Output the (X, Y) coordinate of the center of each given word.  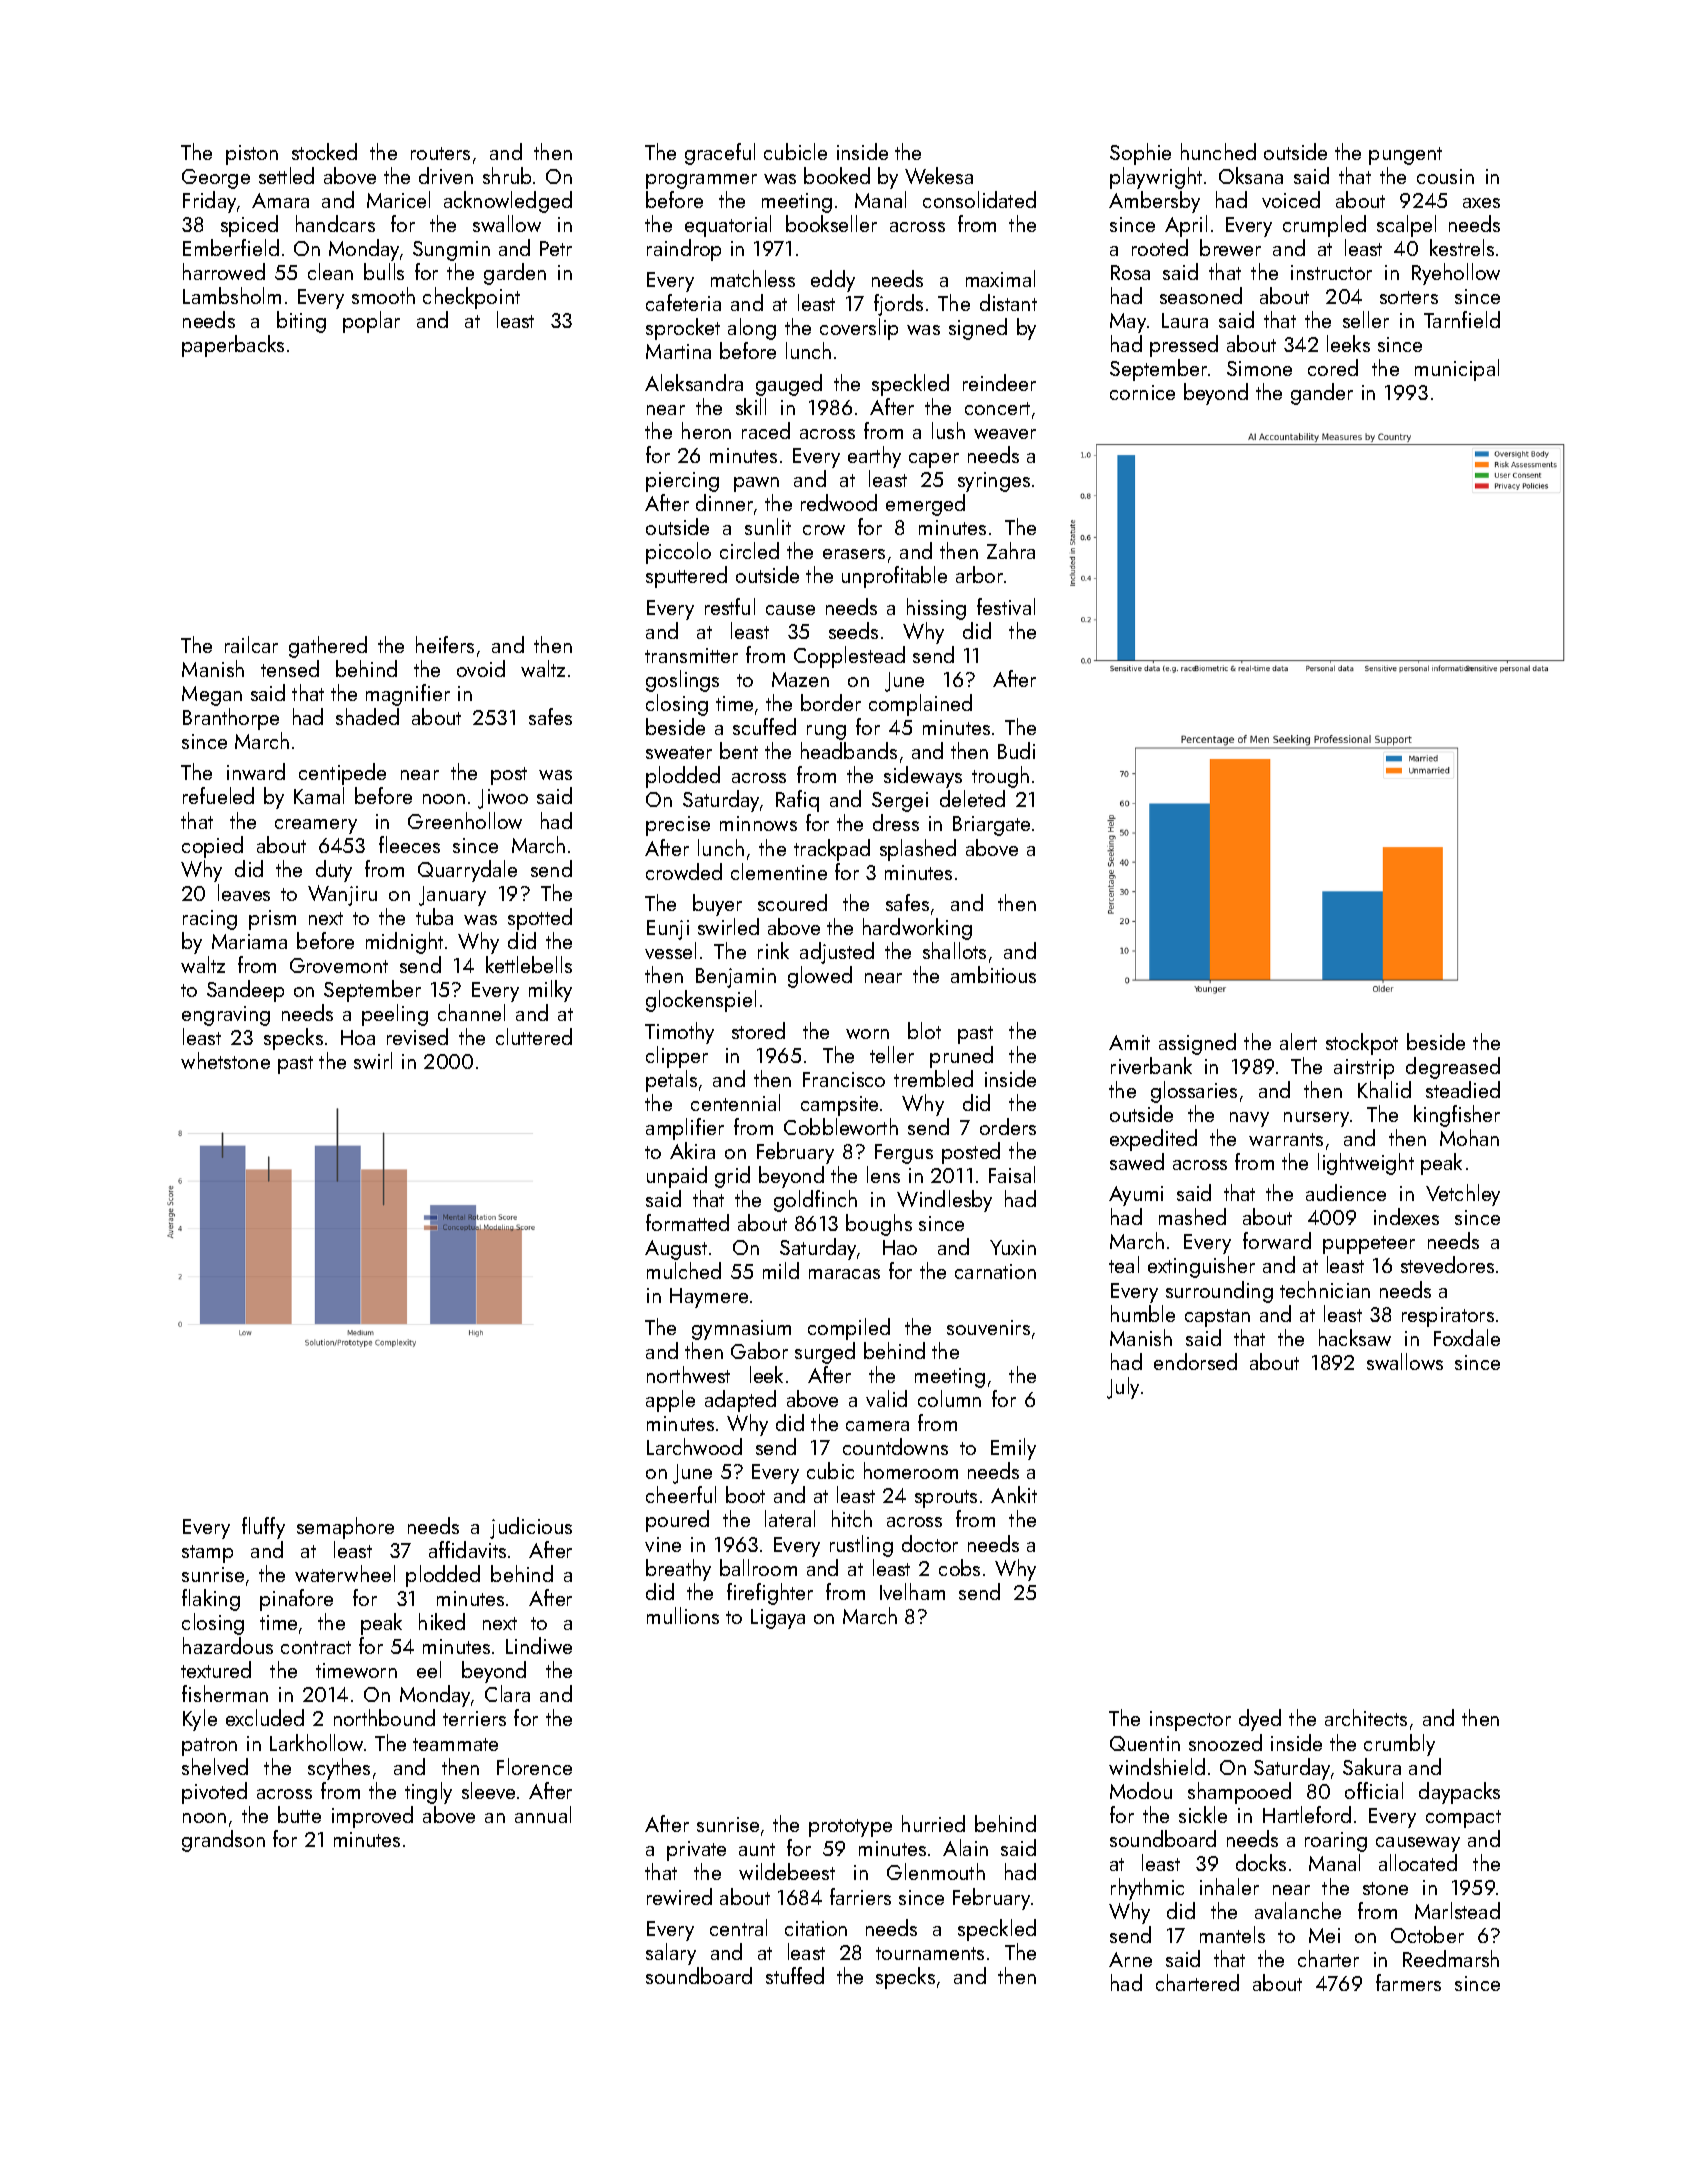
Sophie (1140, 154)
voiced (1291, 199)
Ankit (1014, 1494)
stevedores (1447, 1264)
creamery (316, 826)
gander (1322, 394)
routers (440, 153)
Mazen (800, 679)
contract (316, 1647)
